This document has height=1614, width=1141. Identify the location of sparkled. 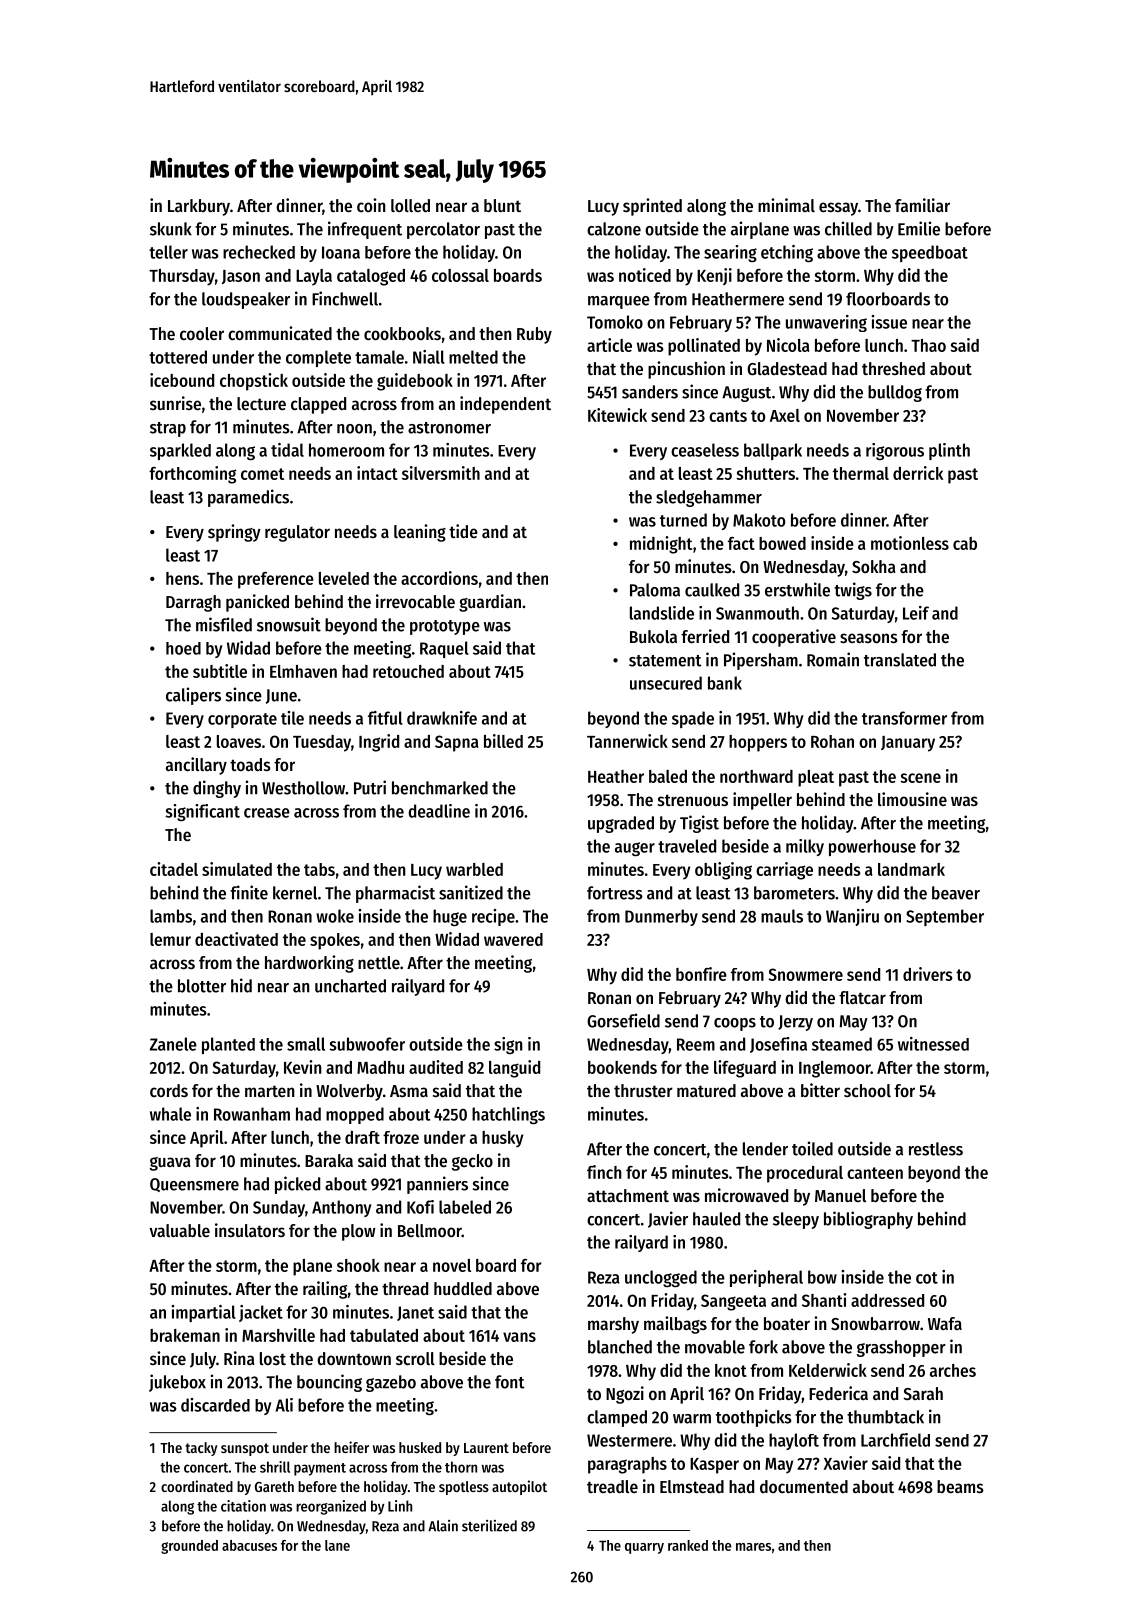
(180, 451).
